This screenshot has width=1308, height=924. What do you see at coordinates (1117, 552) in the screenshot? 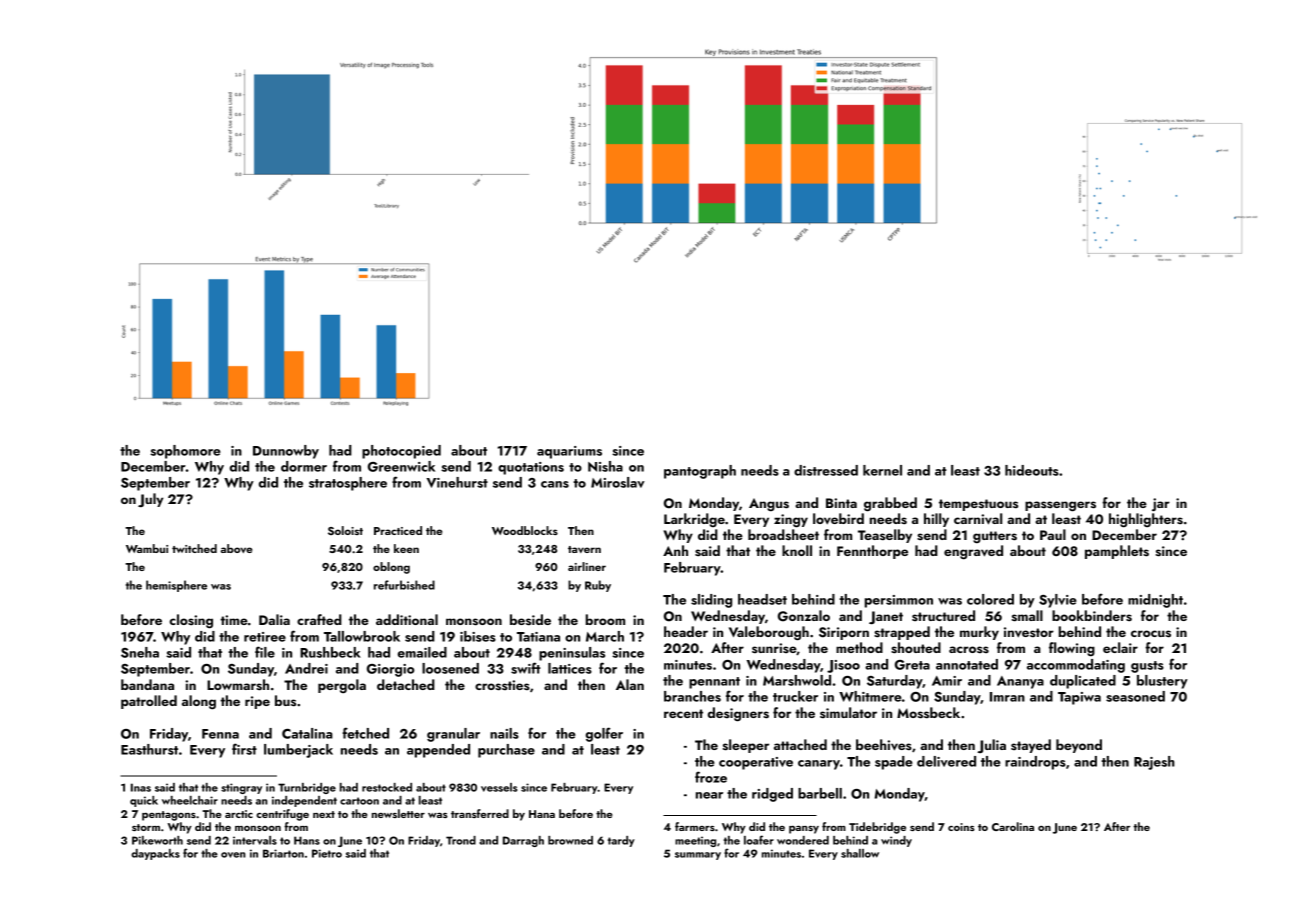
I see `pamphlets` at bounding box center [1117, 552].
